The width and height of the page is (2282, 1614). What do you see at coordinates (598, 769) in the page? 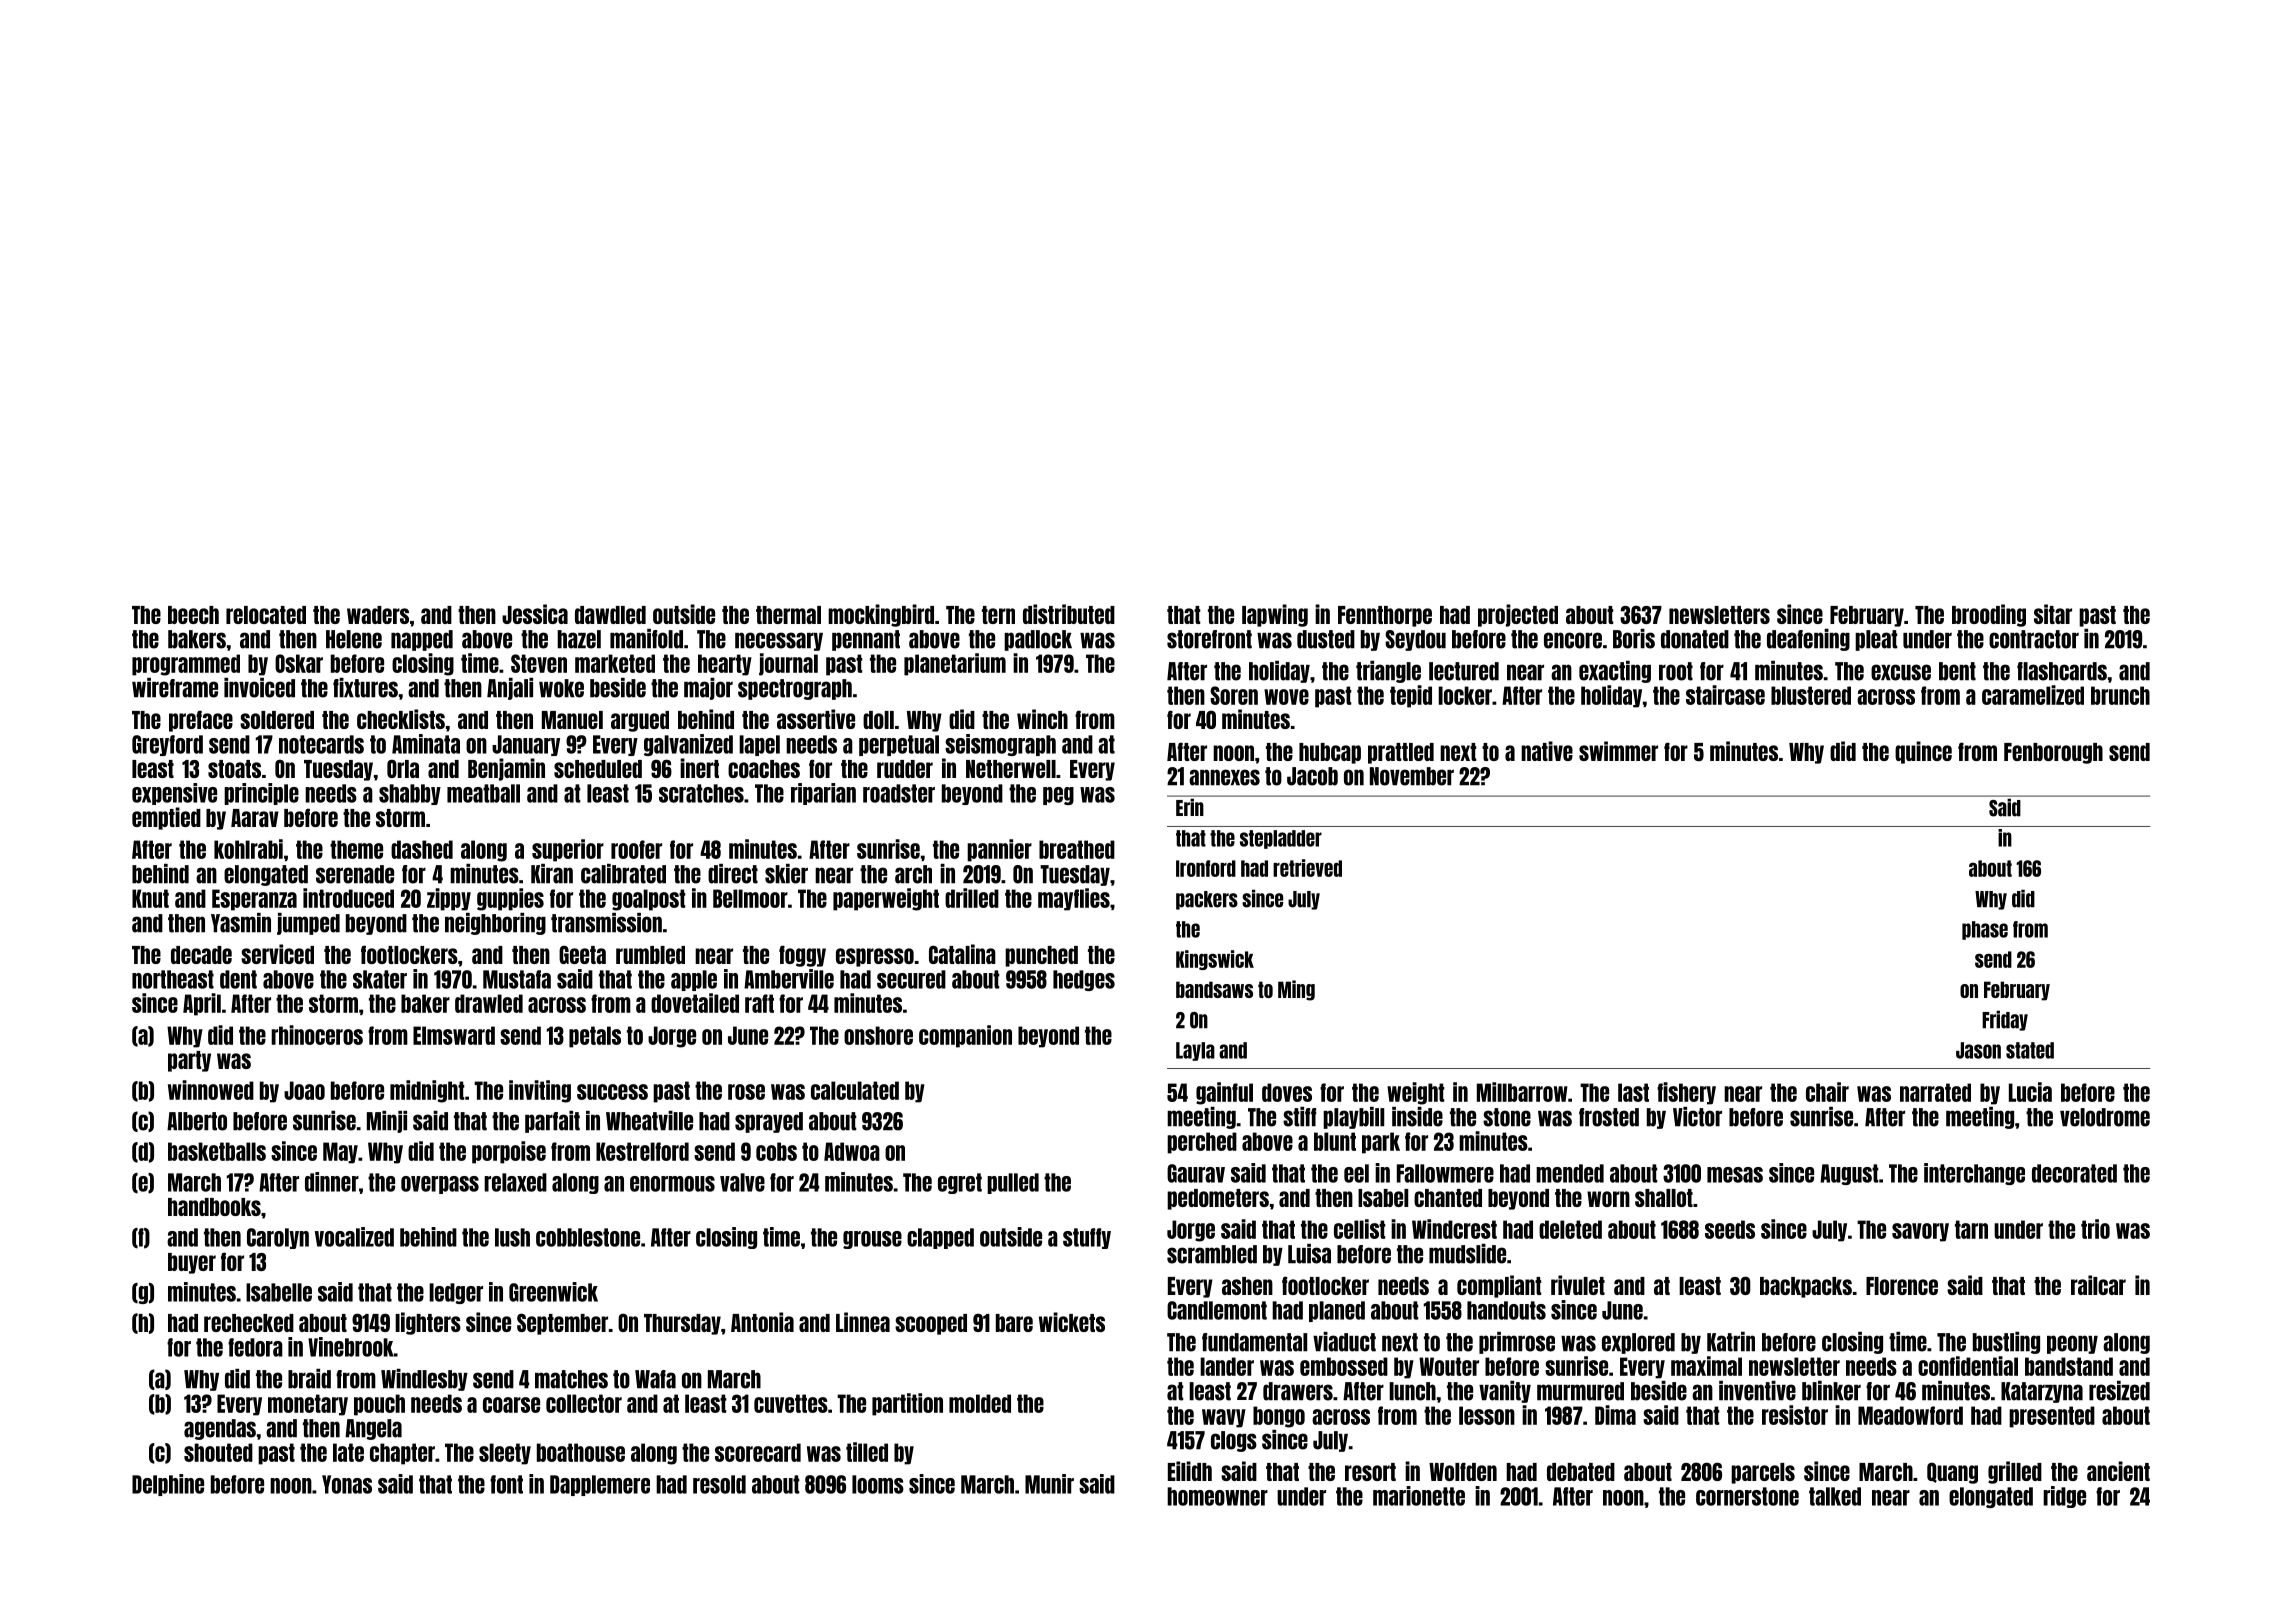
I see `scheduled` at bounding box center [598, 769].
